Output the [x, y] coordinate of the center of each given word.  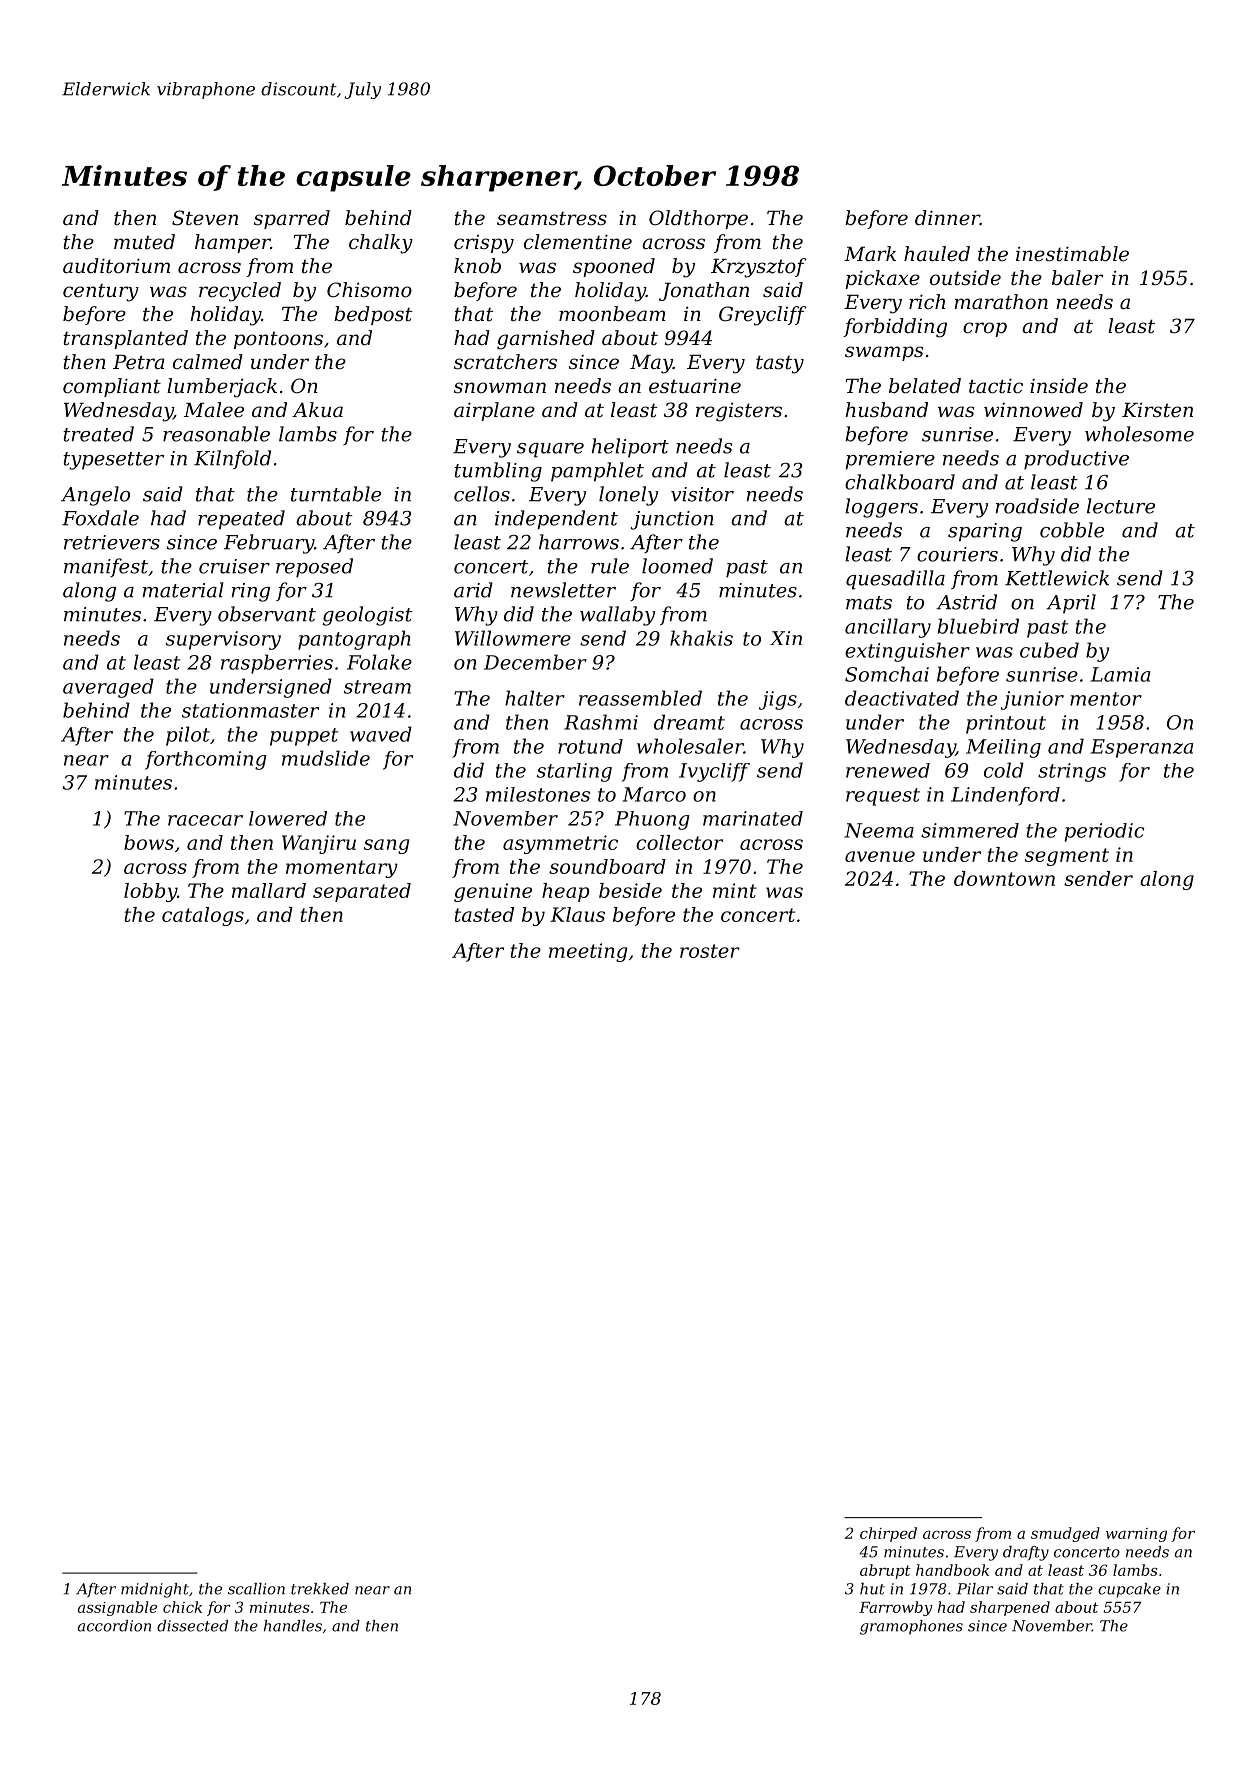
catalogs [203, 916]
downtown [1004, 878]
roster [710, 951]
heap [566, 892]
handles [293, 1626]
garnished [546, 340]
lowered [288, 818]
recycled [240, 292]
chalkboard [900, 482]
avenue [880, 856]
